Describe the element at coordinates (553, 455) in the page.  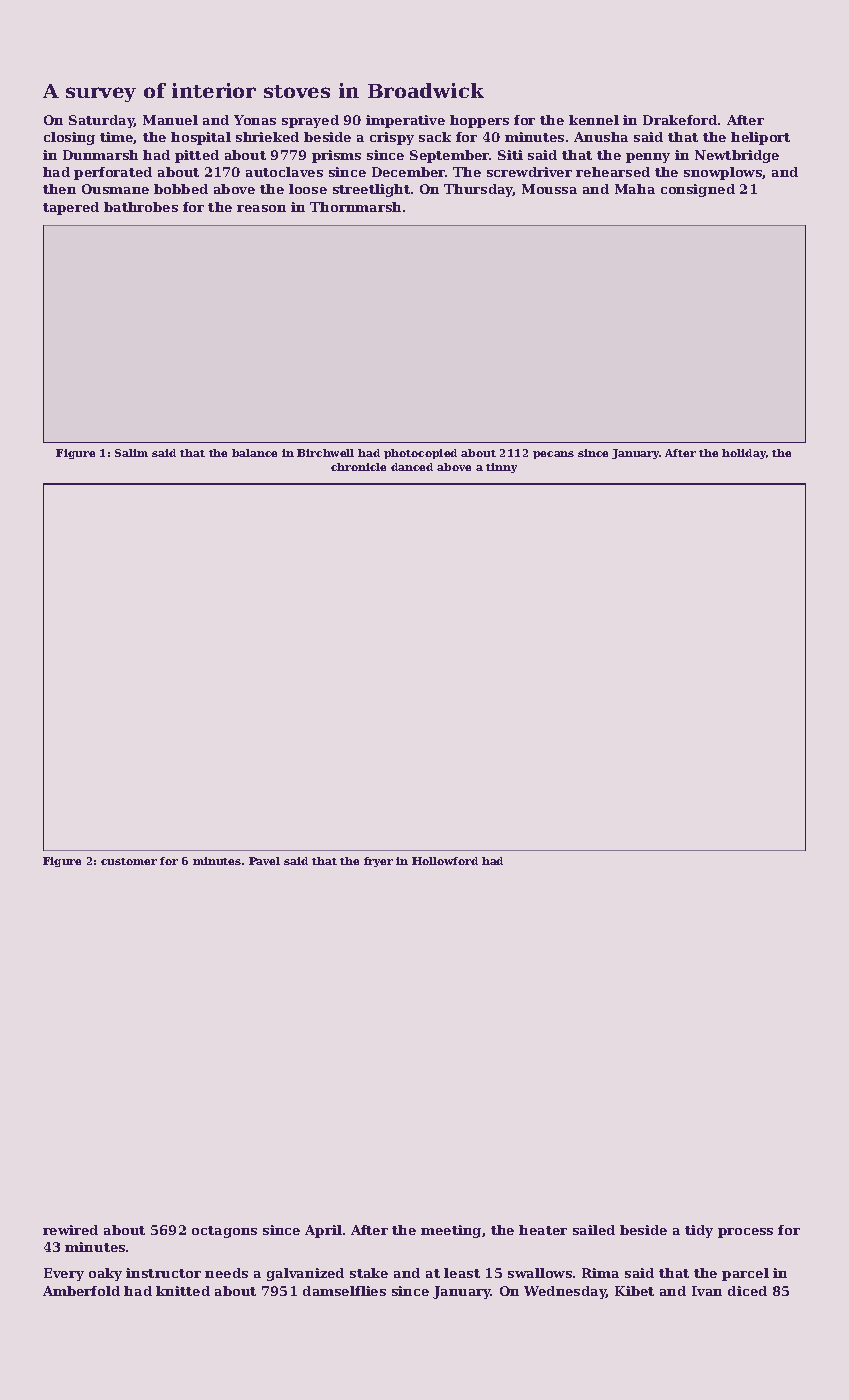
I see `pecans` at that location.
